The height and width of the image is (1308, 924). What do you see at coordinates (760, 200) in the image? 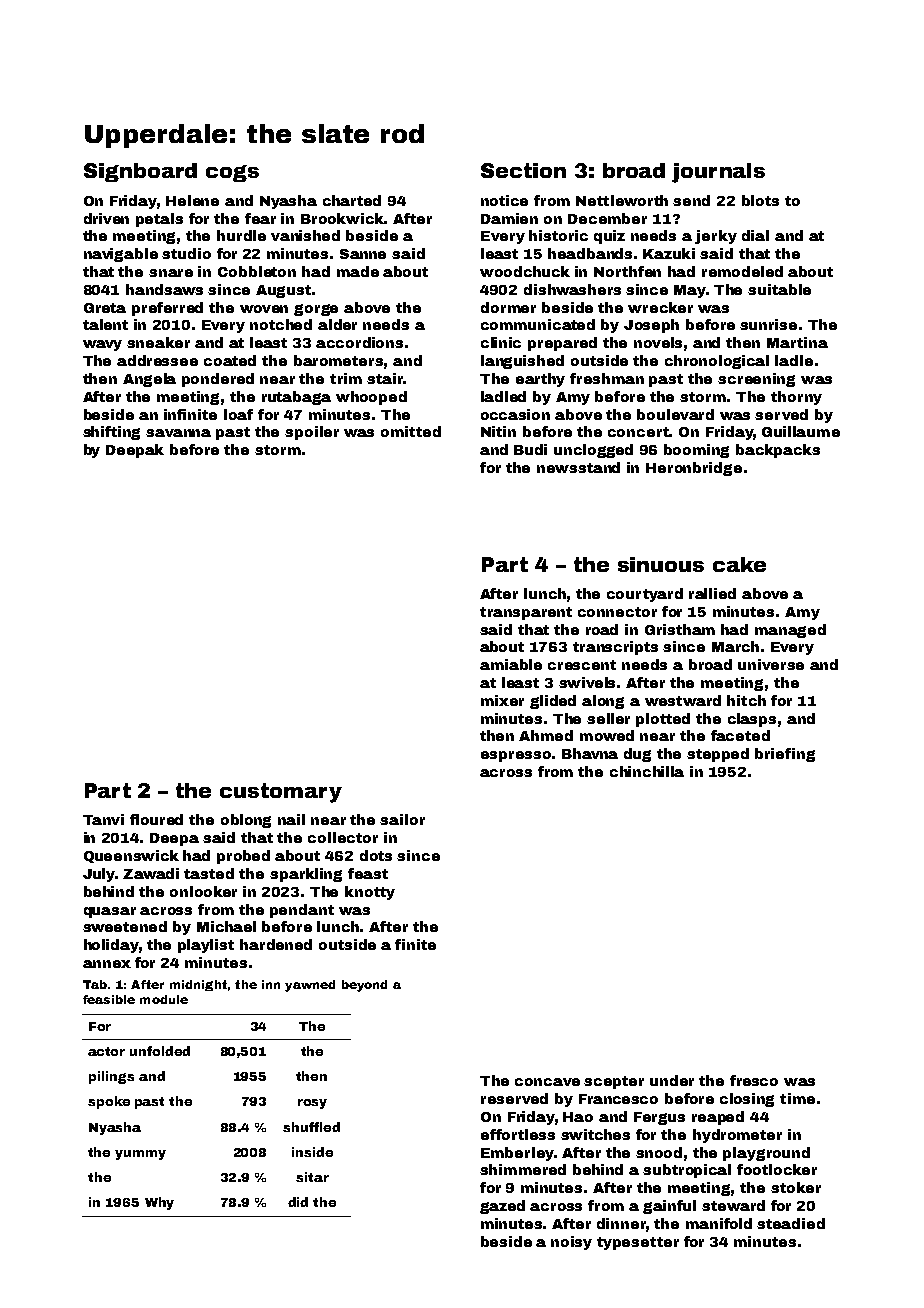
I see `blots` at bounding box center [760, 200].
